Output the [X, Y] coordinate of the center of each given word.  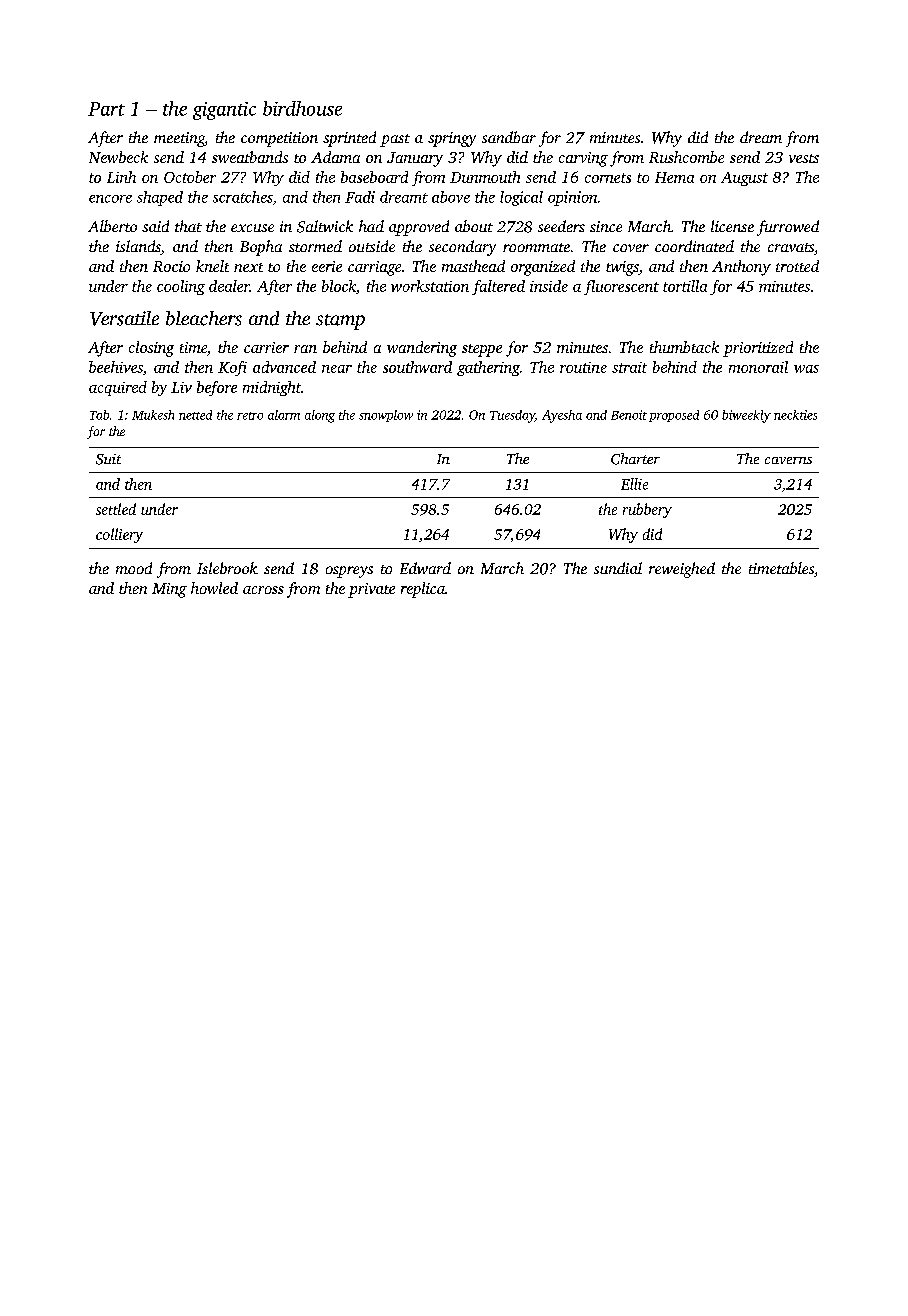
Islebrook [227, 568]
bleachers [204, 318]
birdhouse [302, 108]
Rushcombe [686, 157]
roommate [536, 247]
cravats [791, 247]
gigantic [224, 111]
